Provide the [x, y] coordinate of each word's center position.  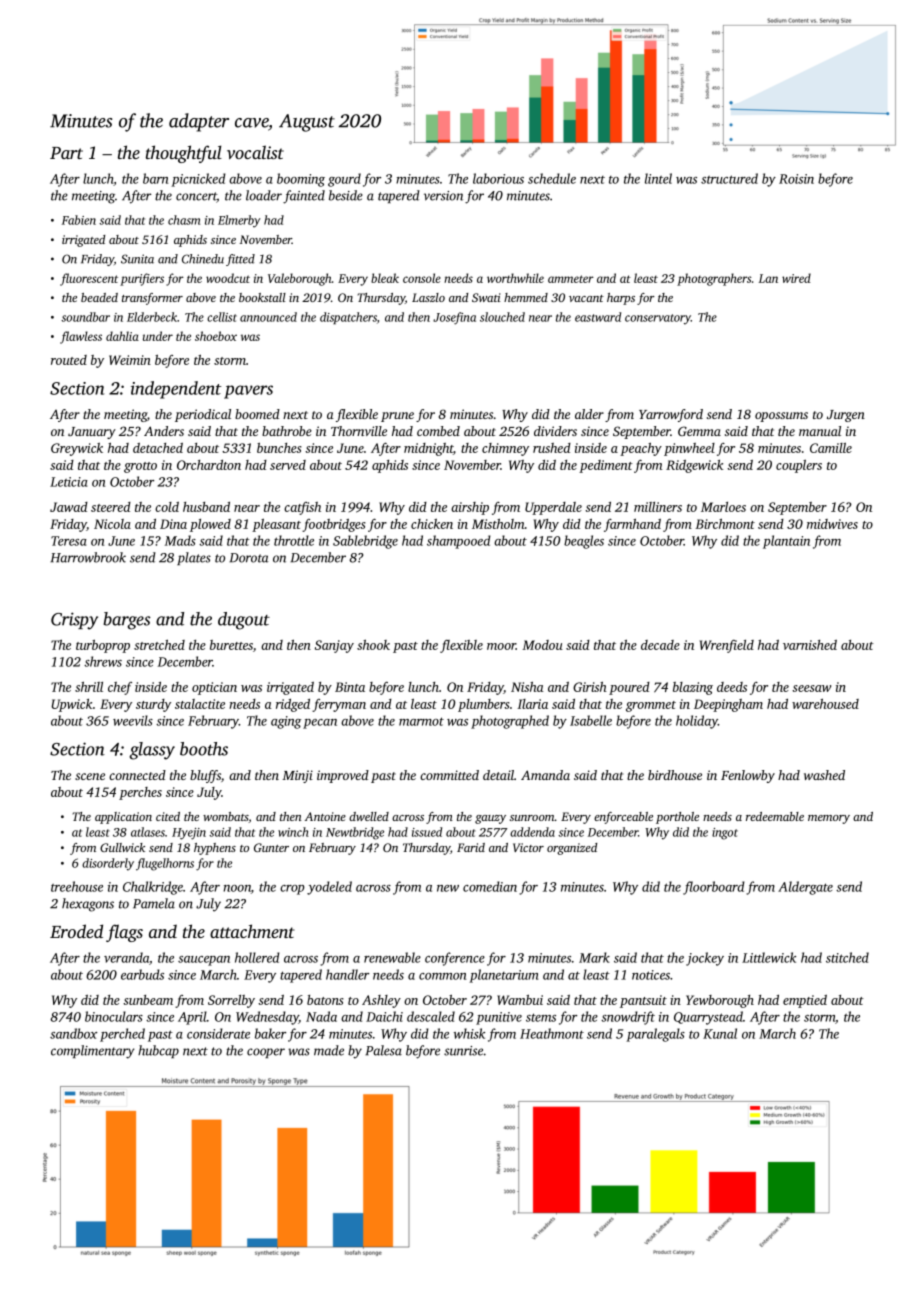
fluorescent [89, 279]
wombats [226, 817]
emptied [805, 1001]
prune [397, 417]
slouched [502, 317]
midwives [832, 524]
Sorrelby [231, 1001]
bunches [279, 448]
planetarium [503, 976]
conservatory [658, 319]
